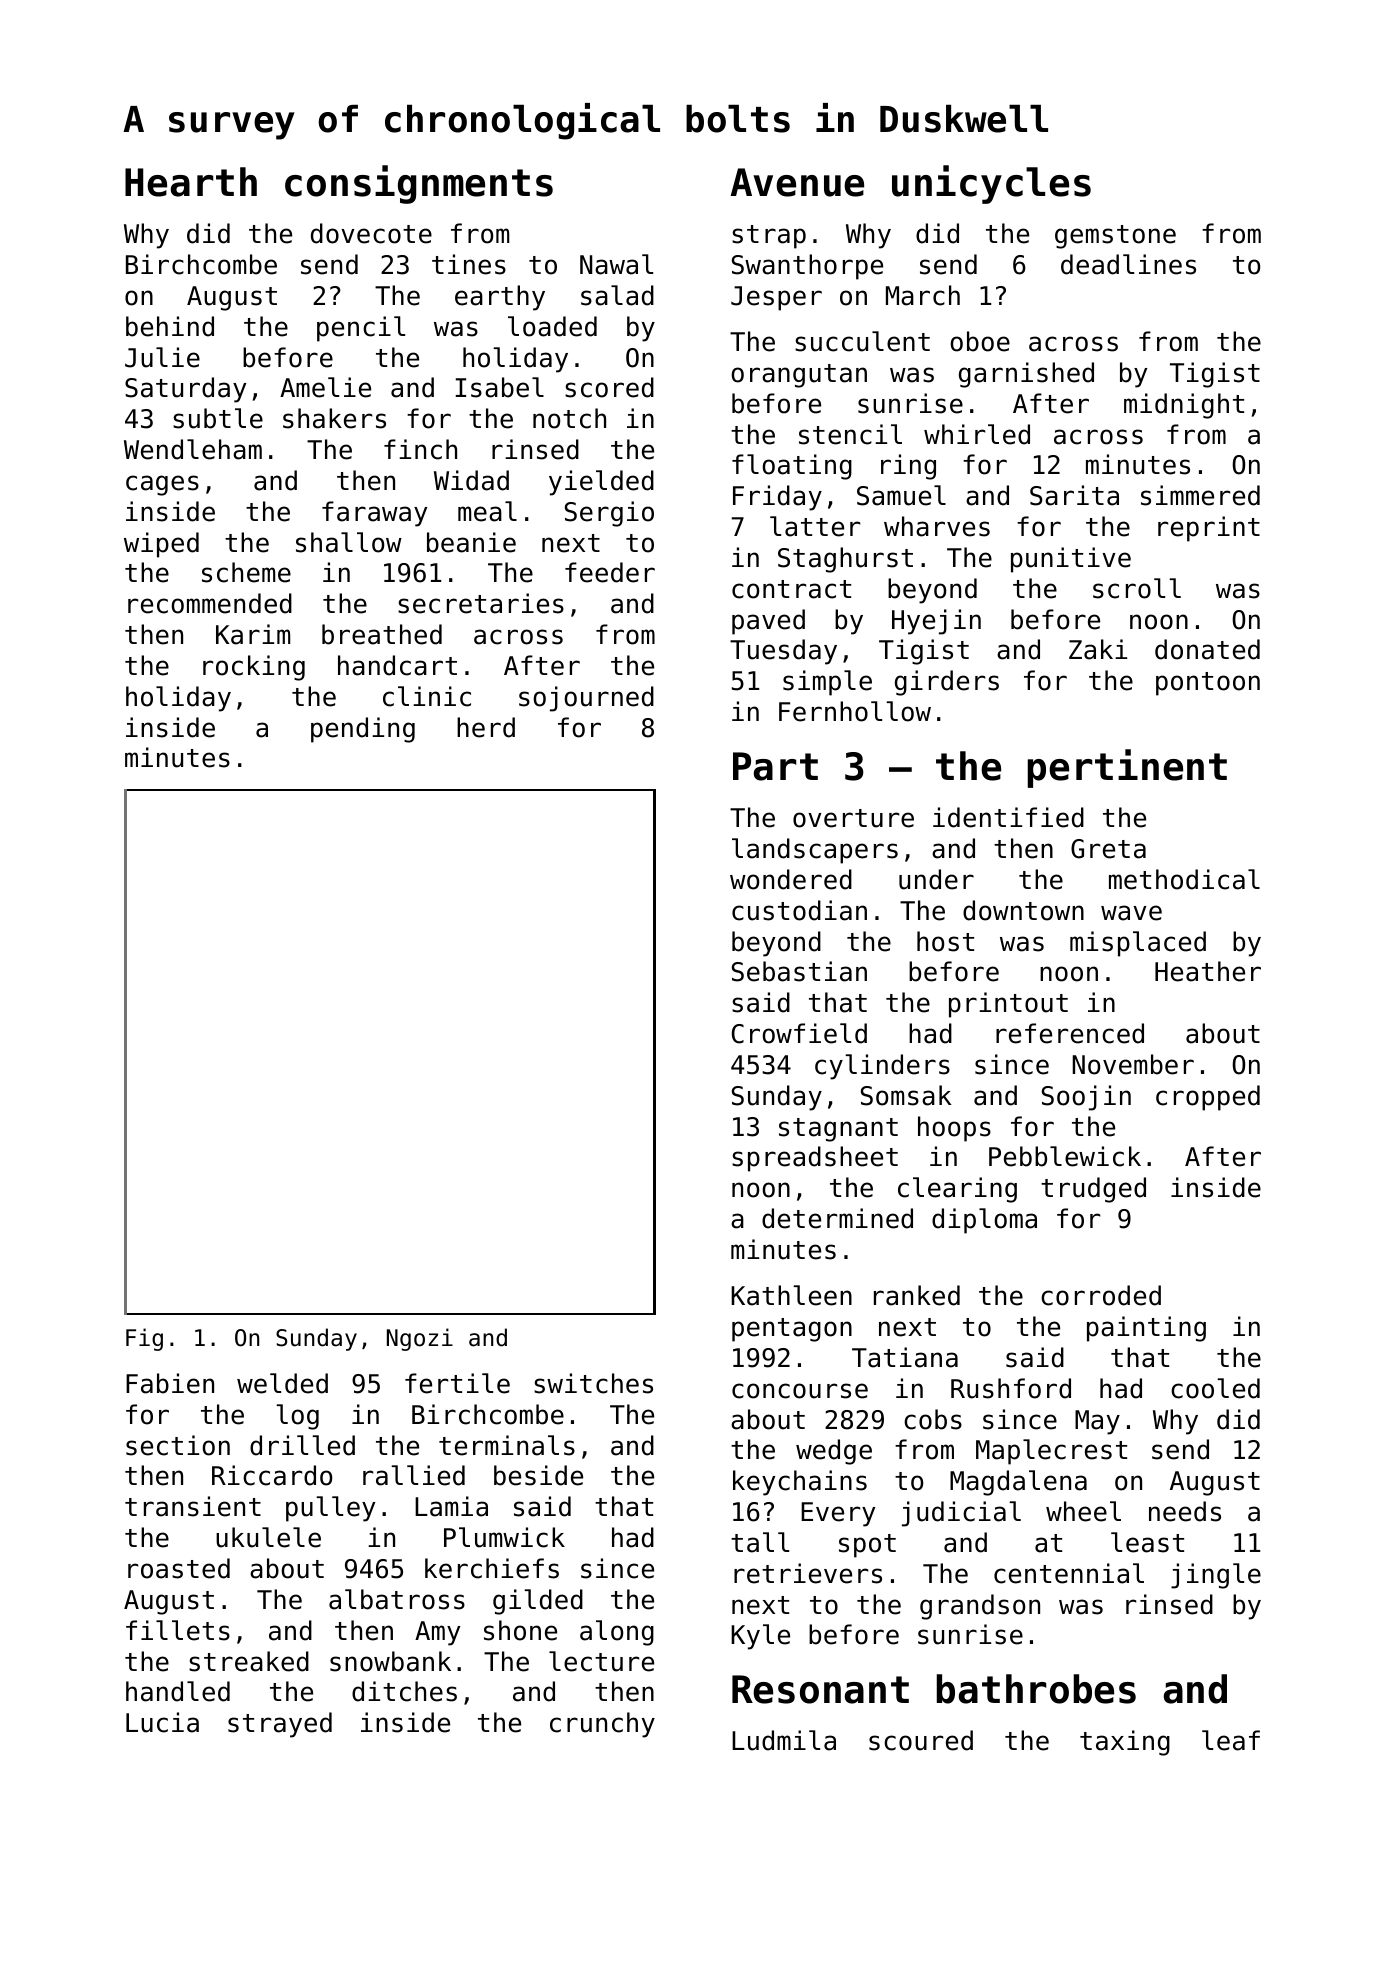 Image resolution: width=1386 pixels, height=1969 pixels. Describe the element at coordinates (609, 387) in the screenshot. I see `scored` at that location.
